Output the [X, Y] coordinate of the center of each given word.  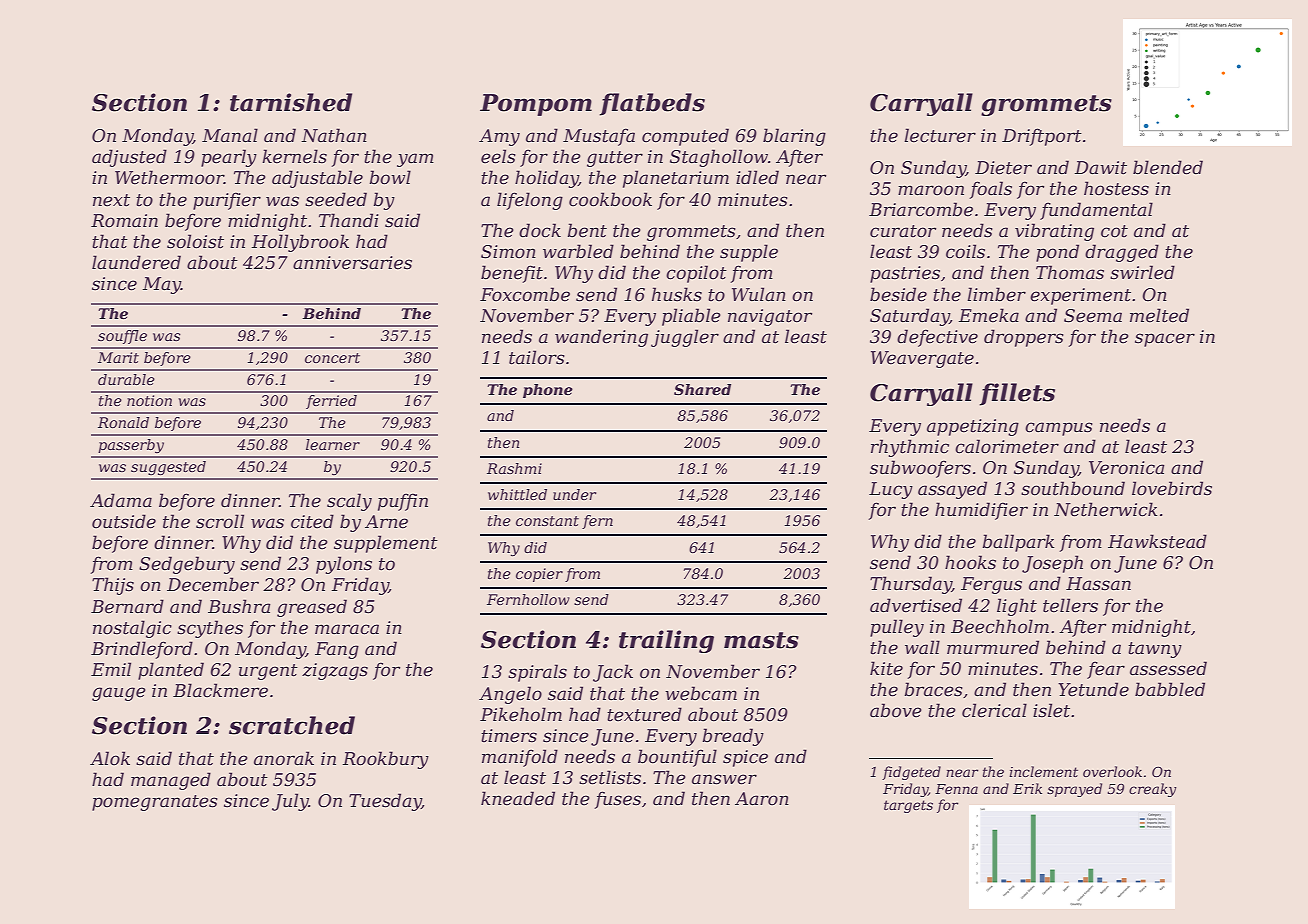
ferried [331, 402]
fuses [617, 800]
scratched [292, 725]
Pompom [536, 105]
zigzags [335, 671]
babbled [1170, 689]
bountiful [677, 758]
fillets [1017, 394]
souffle [122, 337]
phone [548, 391]
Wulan [759, 294]
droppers [1024, 338]
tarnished [291, 102]
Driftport [1042, 137]
